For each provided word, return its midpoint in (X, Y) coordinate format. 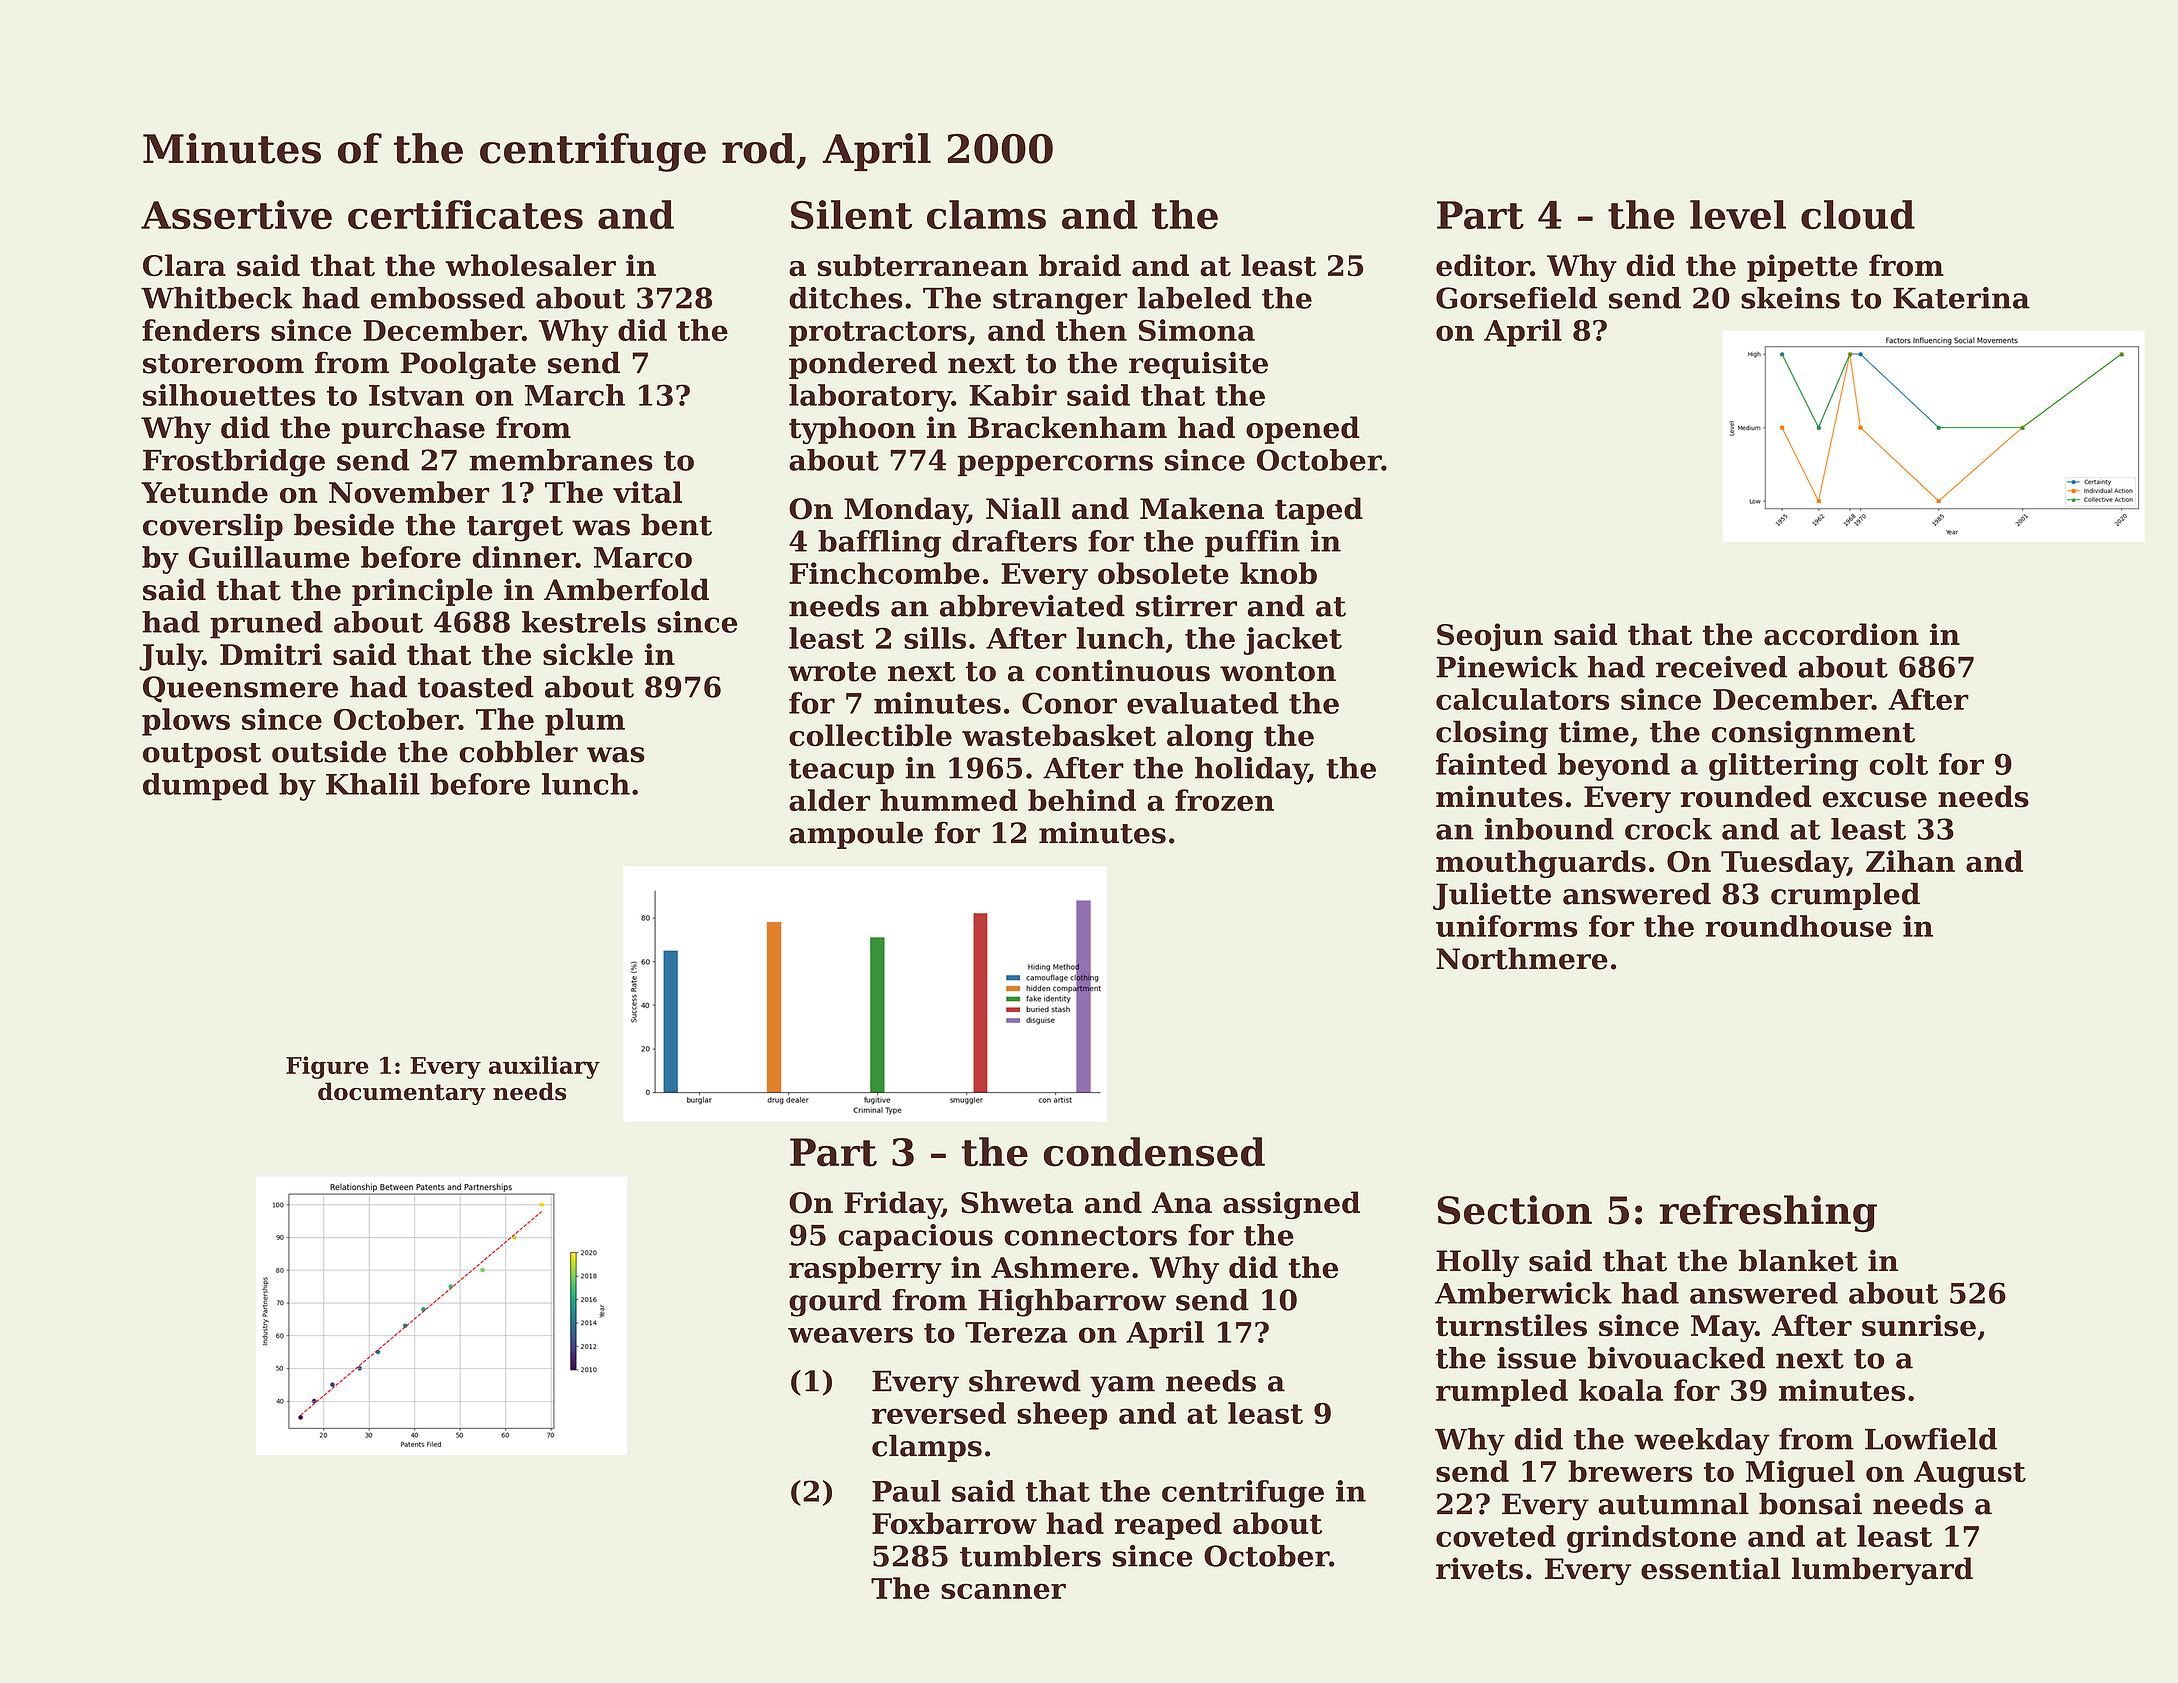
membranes (561, 460)
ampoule (856, 835)
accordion (1841, 634)
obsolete (1163, 573)
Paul (906, 1491)
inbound (1549, 829)
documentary (402, 1093)
